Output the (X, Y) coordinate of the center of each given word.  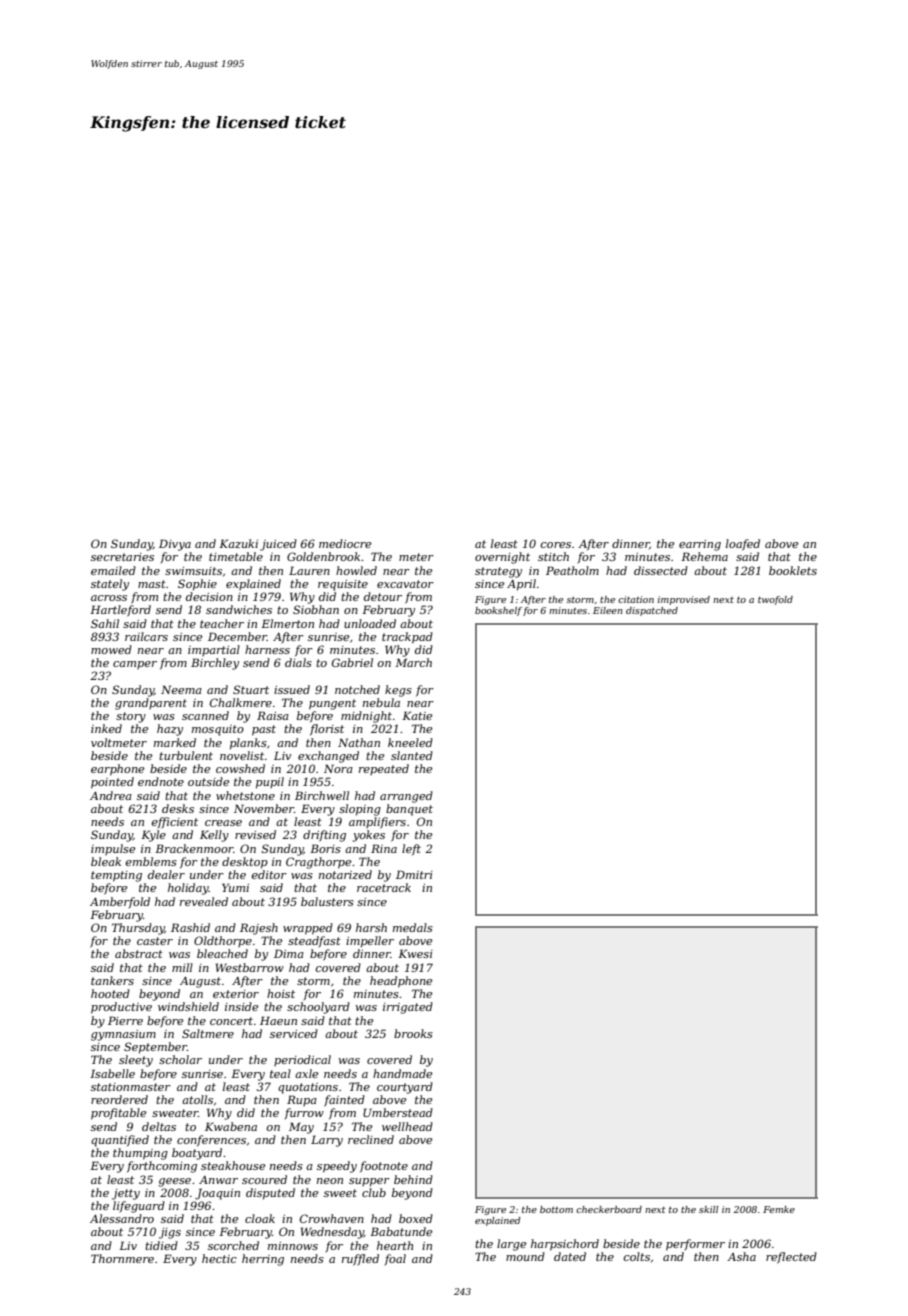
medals (413, 927)
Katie (417, 715)
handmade (403, 1073)
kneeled (410, 742)
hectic (219, 1258)
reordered (119, 1099)
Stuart (251, 689)
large (512, 1245)
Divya (175, 545)
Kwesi (415, 953)
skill (709, 1209)
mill (182, 967)
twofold (775, 600)
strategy (498, 572)
